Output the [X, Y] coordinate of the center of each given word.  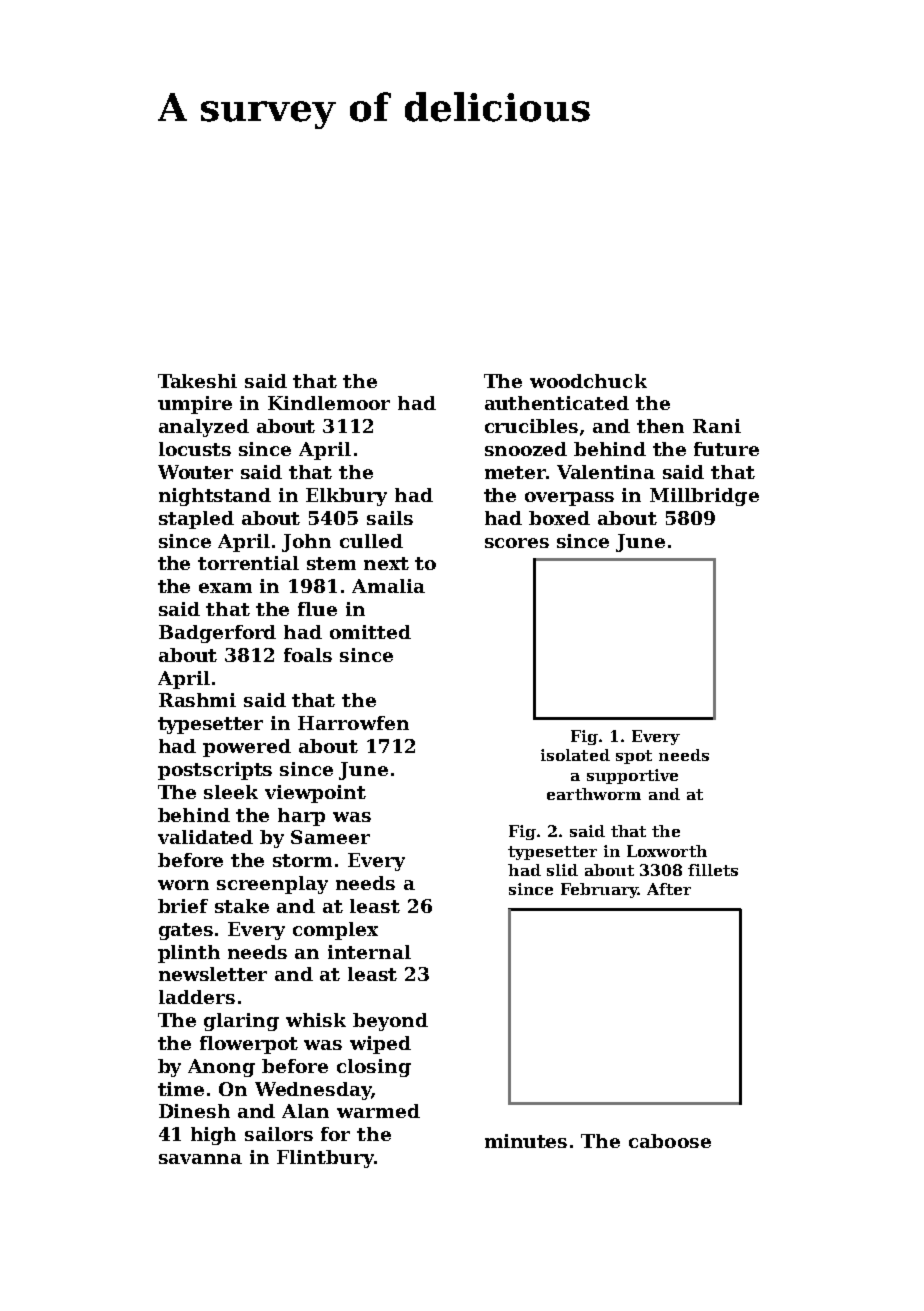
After [669, 889]
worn [183, 885]
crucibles [531, 426]
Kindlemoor [329, 403]
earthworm [594, 794]
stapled [196, 520]
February [599, 890]
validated [205, 837]
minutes [526, 1141]
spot [634, 757]
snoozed [526, 449]
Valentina [606, 472]
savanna [200, 1159]
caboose [670, 1141]
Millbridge [704, 497]
